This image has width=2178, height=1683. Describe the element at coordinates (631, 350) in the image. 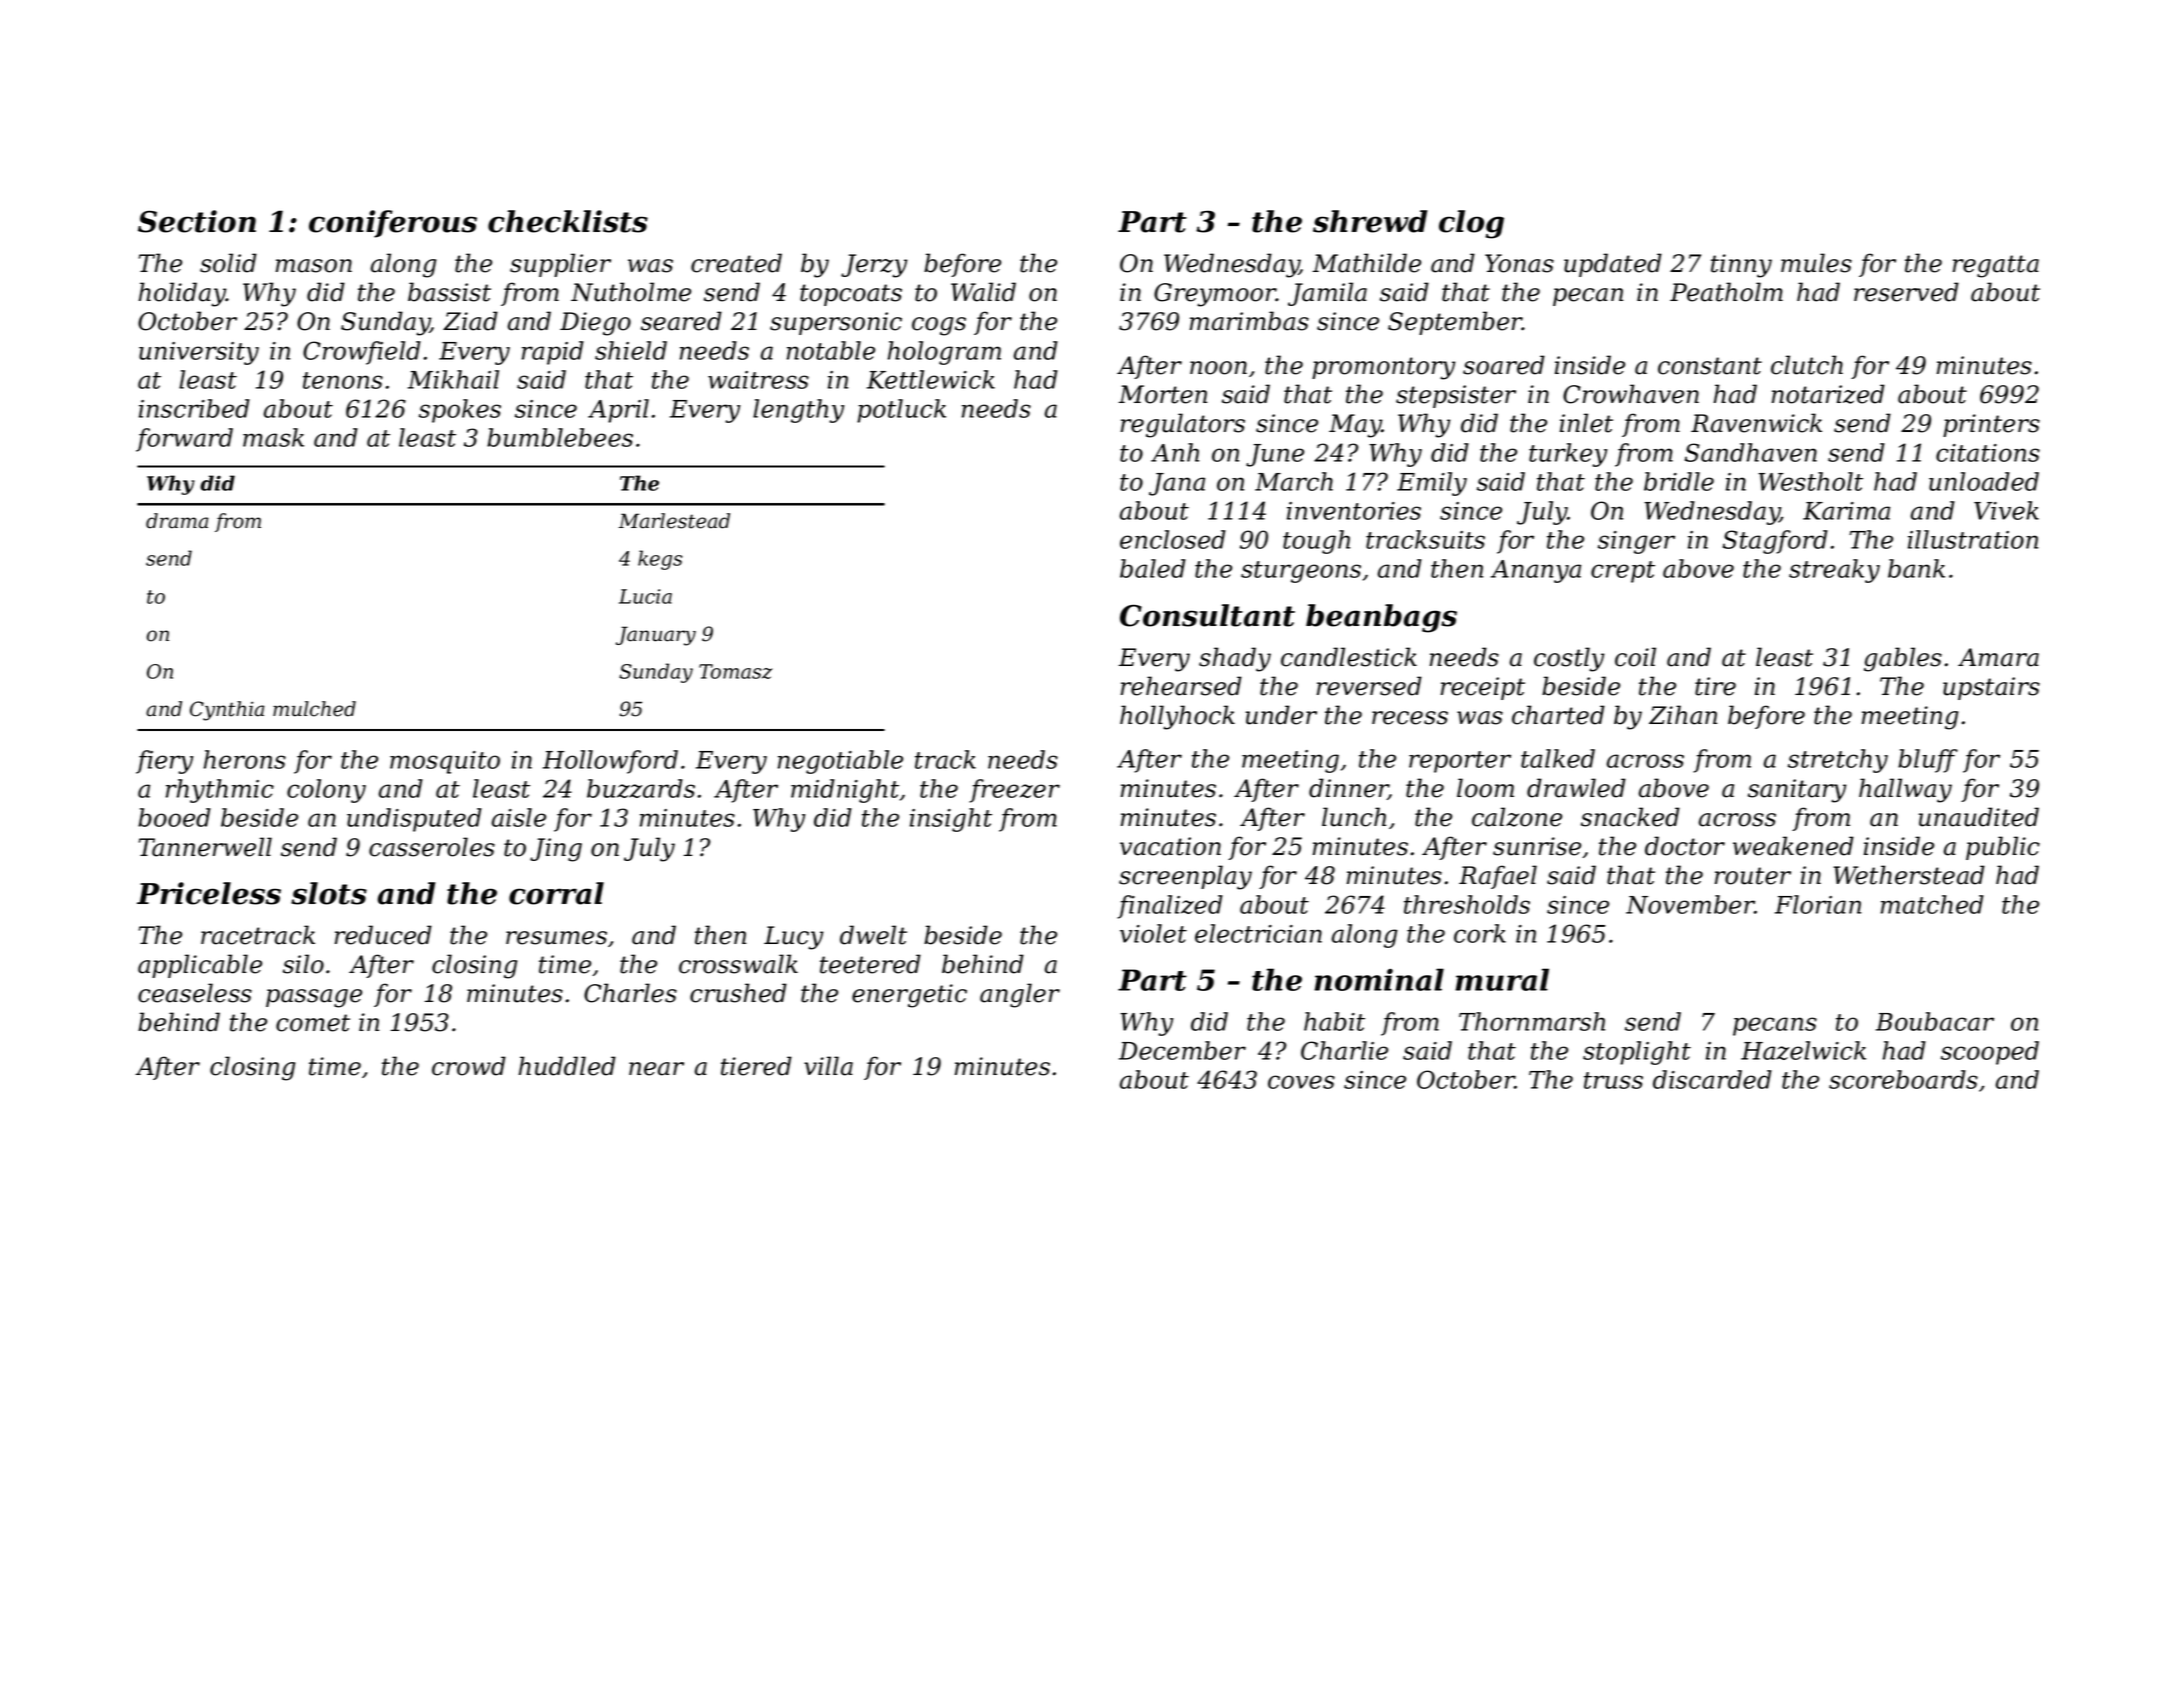

I see `shield` at that location.
